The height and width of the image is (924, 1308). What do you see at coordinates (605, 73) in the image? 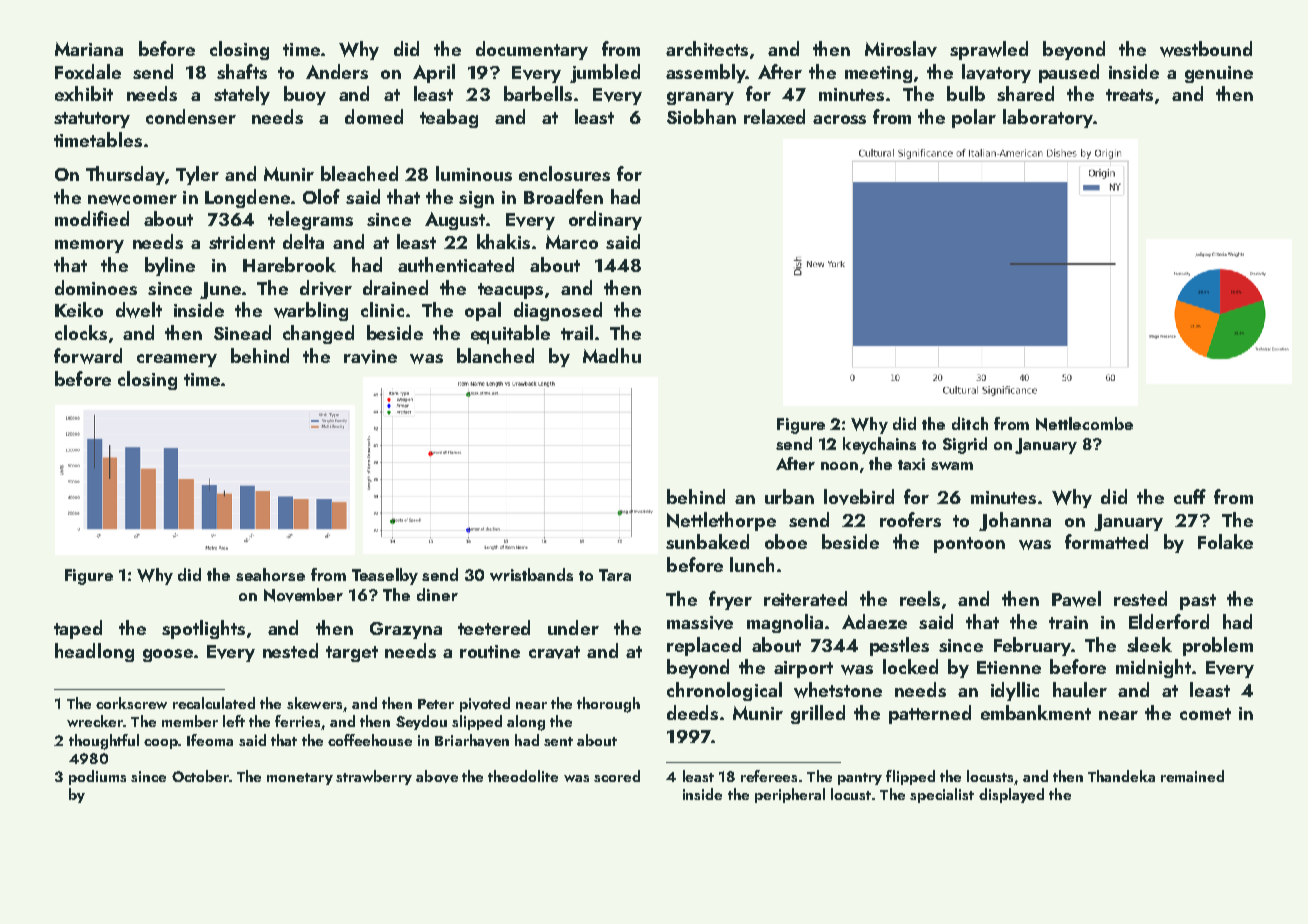
I see `jumbled` at bounding box center [605, 73].
